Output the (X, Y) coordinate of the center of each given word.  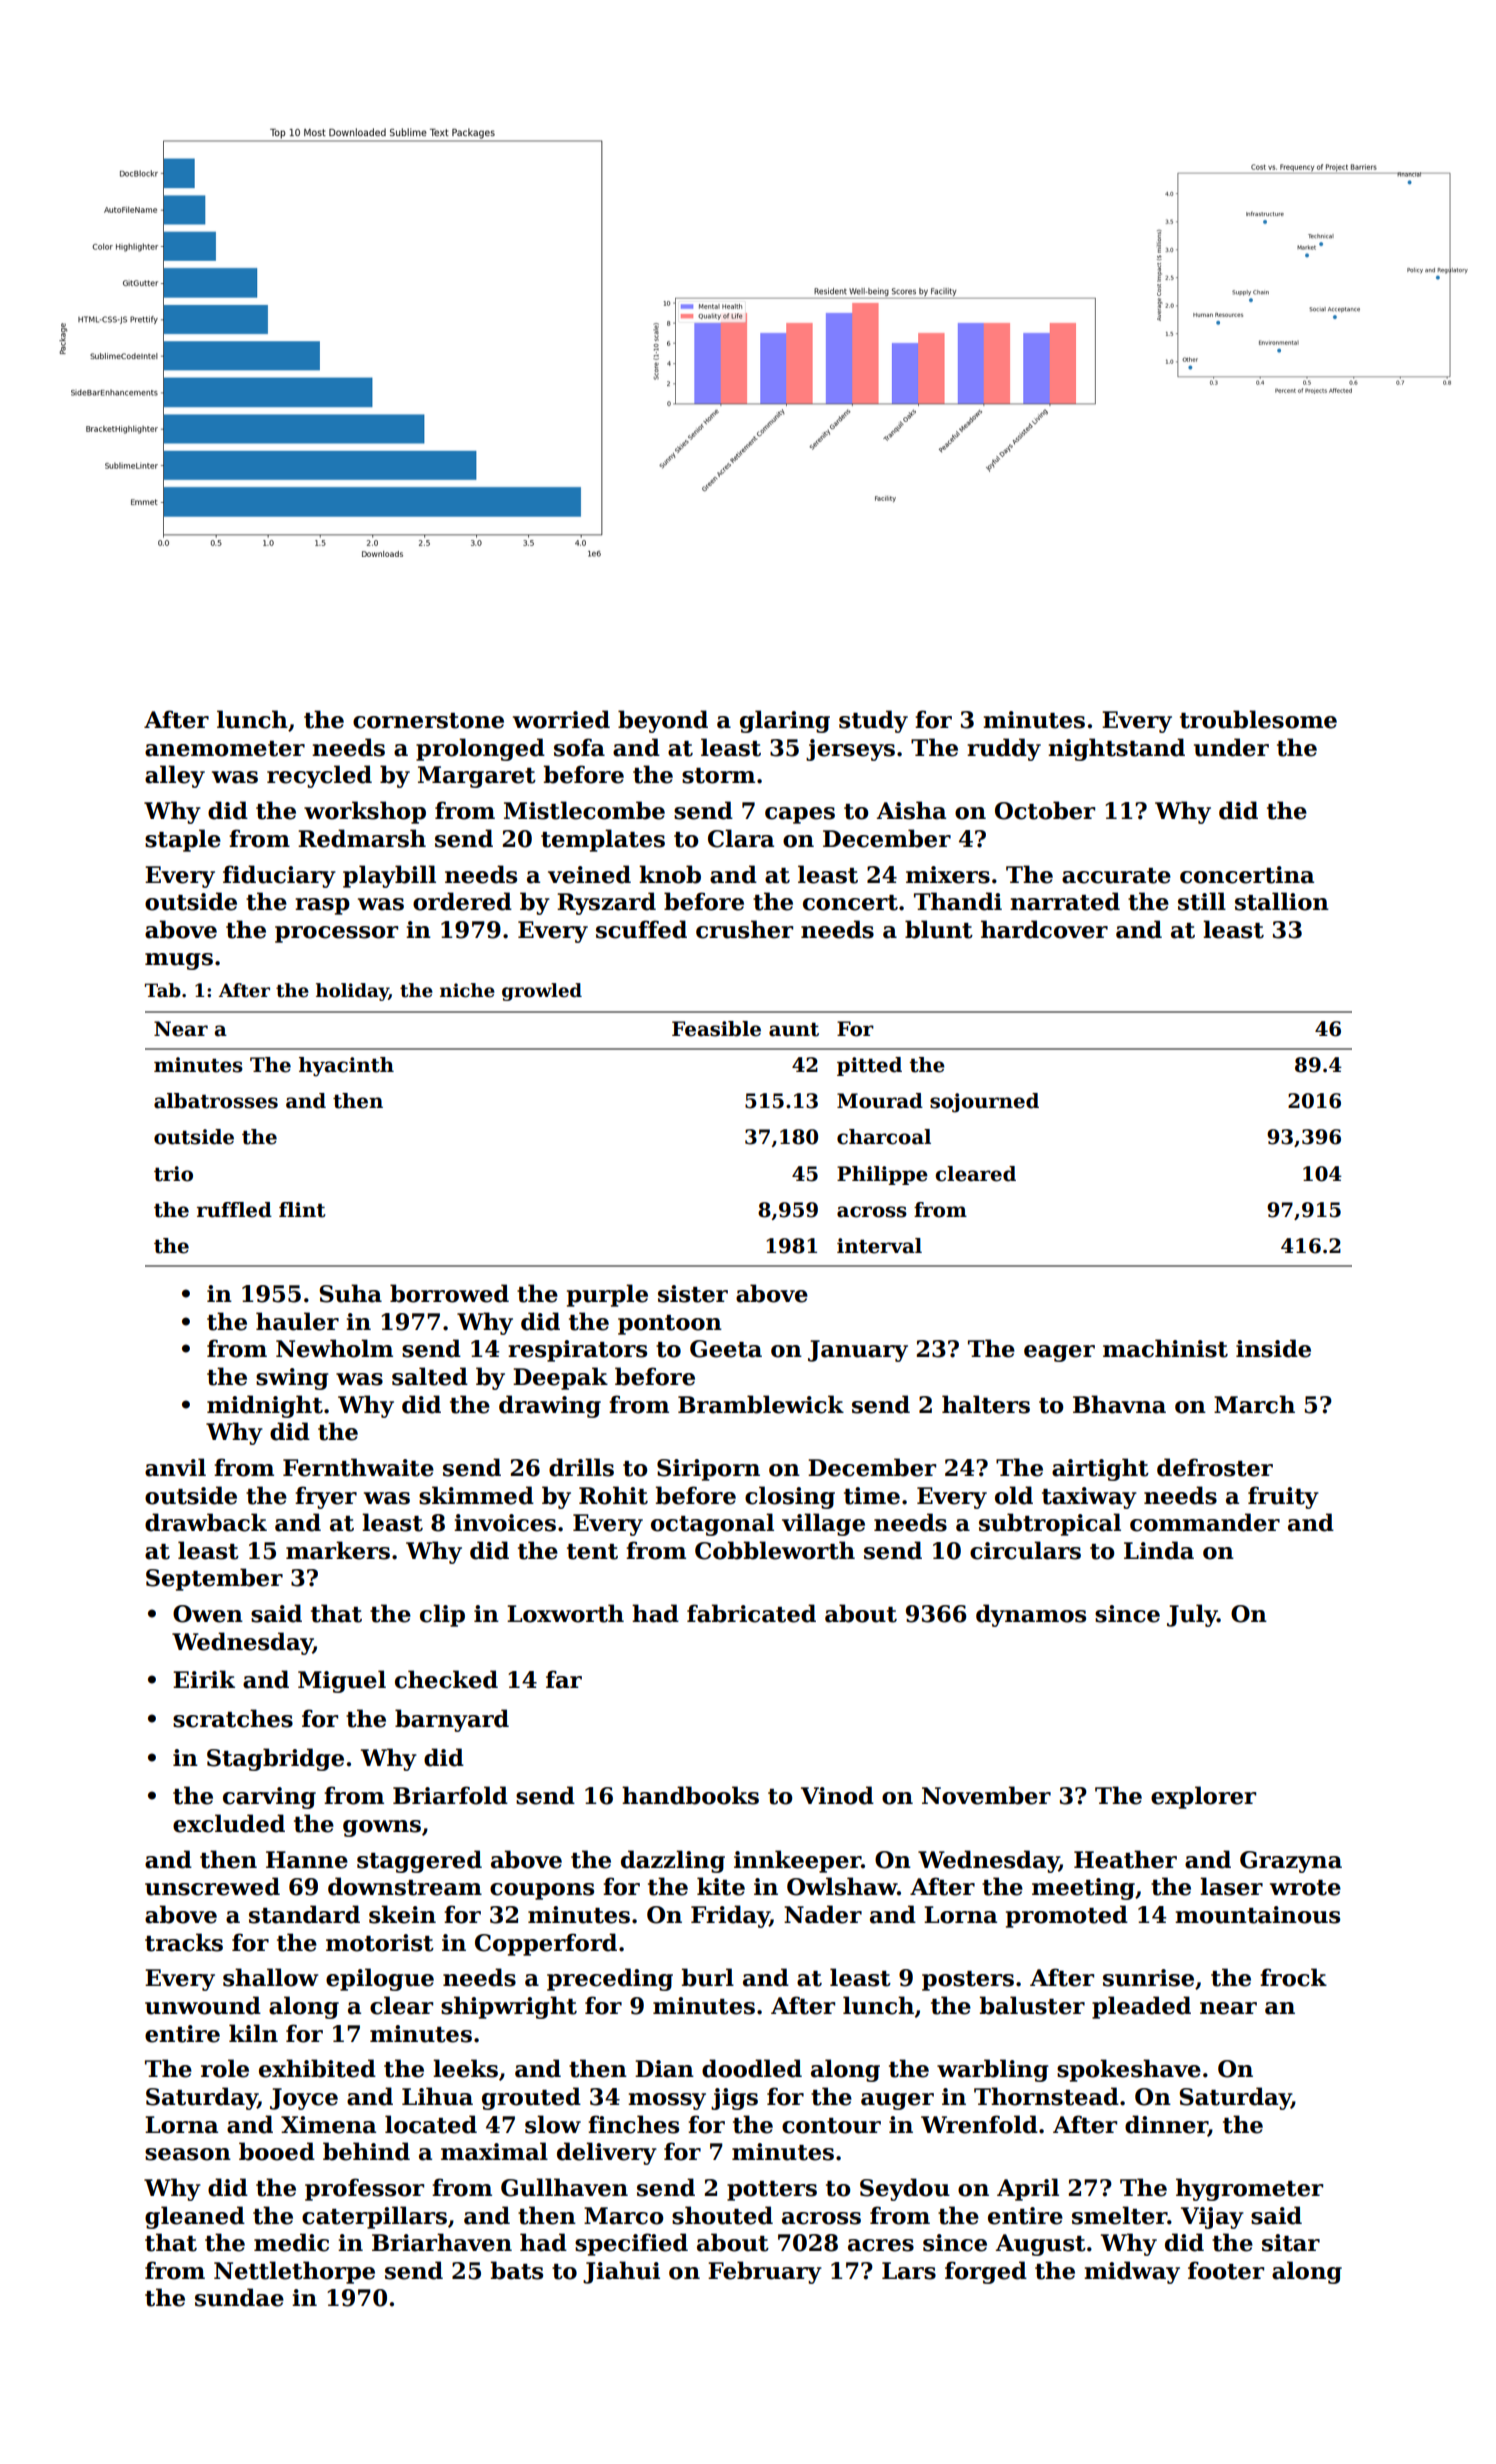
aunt (794, 1029)
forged (986, 2272)
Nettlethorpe (294, 2272)
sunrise (1148, 1978)
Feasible (716, 1029)
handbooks (690, 1795)
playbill (389, 876)
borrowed (449, 1293)
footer (1226, 2270)
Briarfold (450, 1795)
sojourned (984, 1103)
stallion (1282, 901)
